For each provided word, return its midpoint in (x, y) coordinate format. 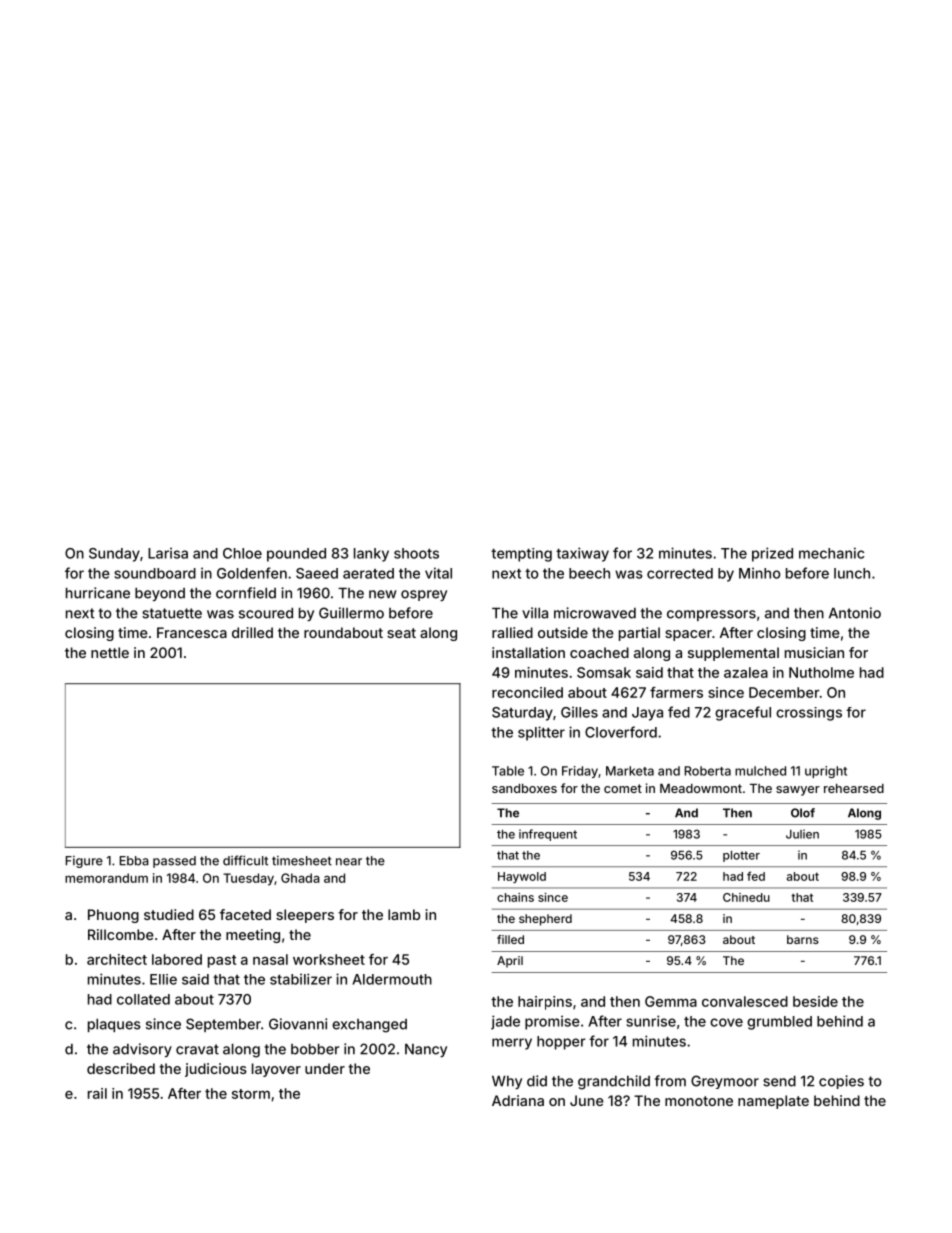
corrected (680, 573)
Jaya (647, 714)
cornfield (246, 593)
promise (552, 1022)
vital (438, 573)
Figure (84, 862)
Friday (580, 772)
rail (97, 1093)
